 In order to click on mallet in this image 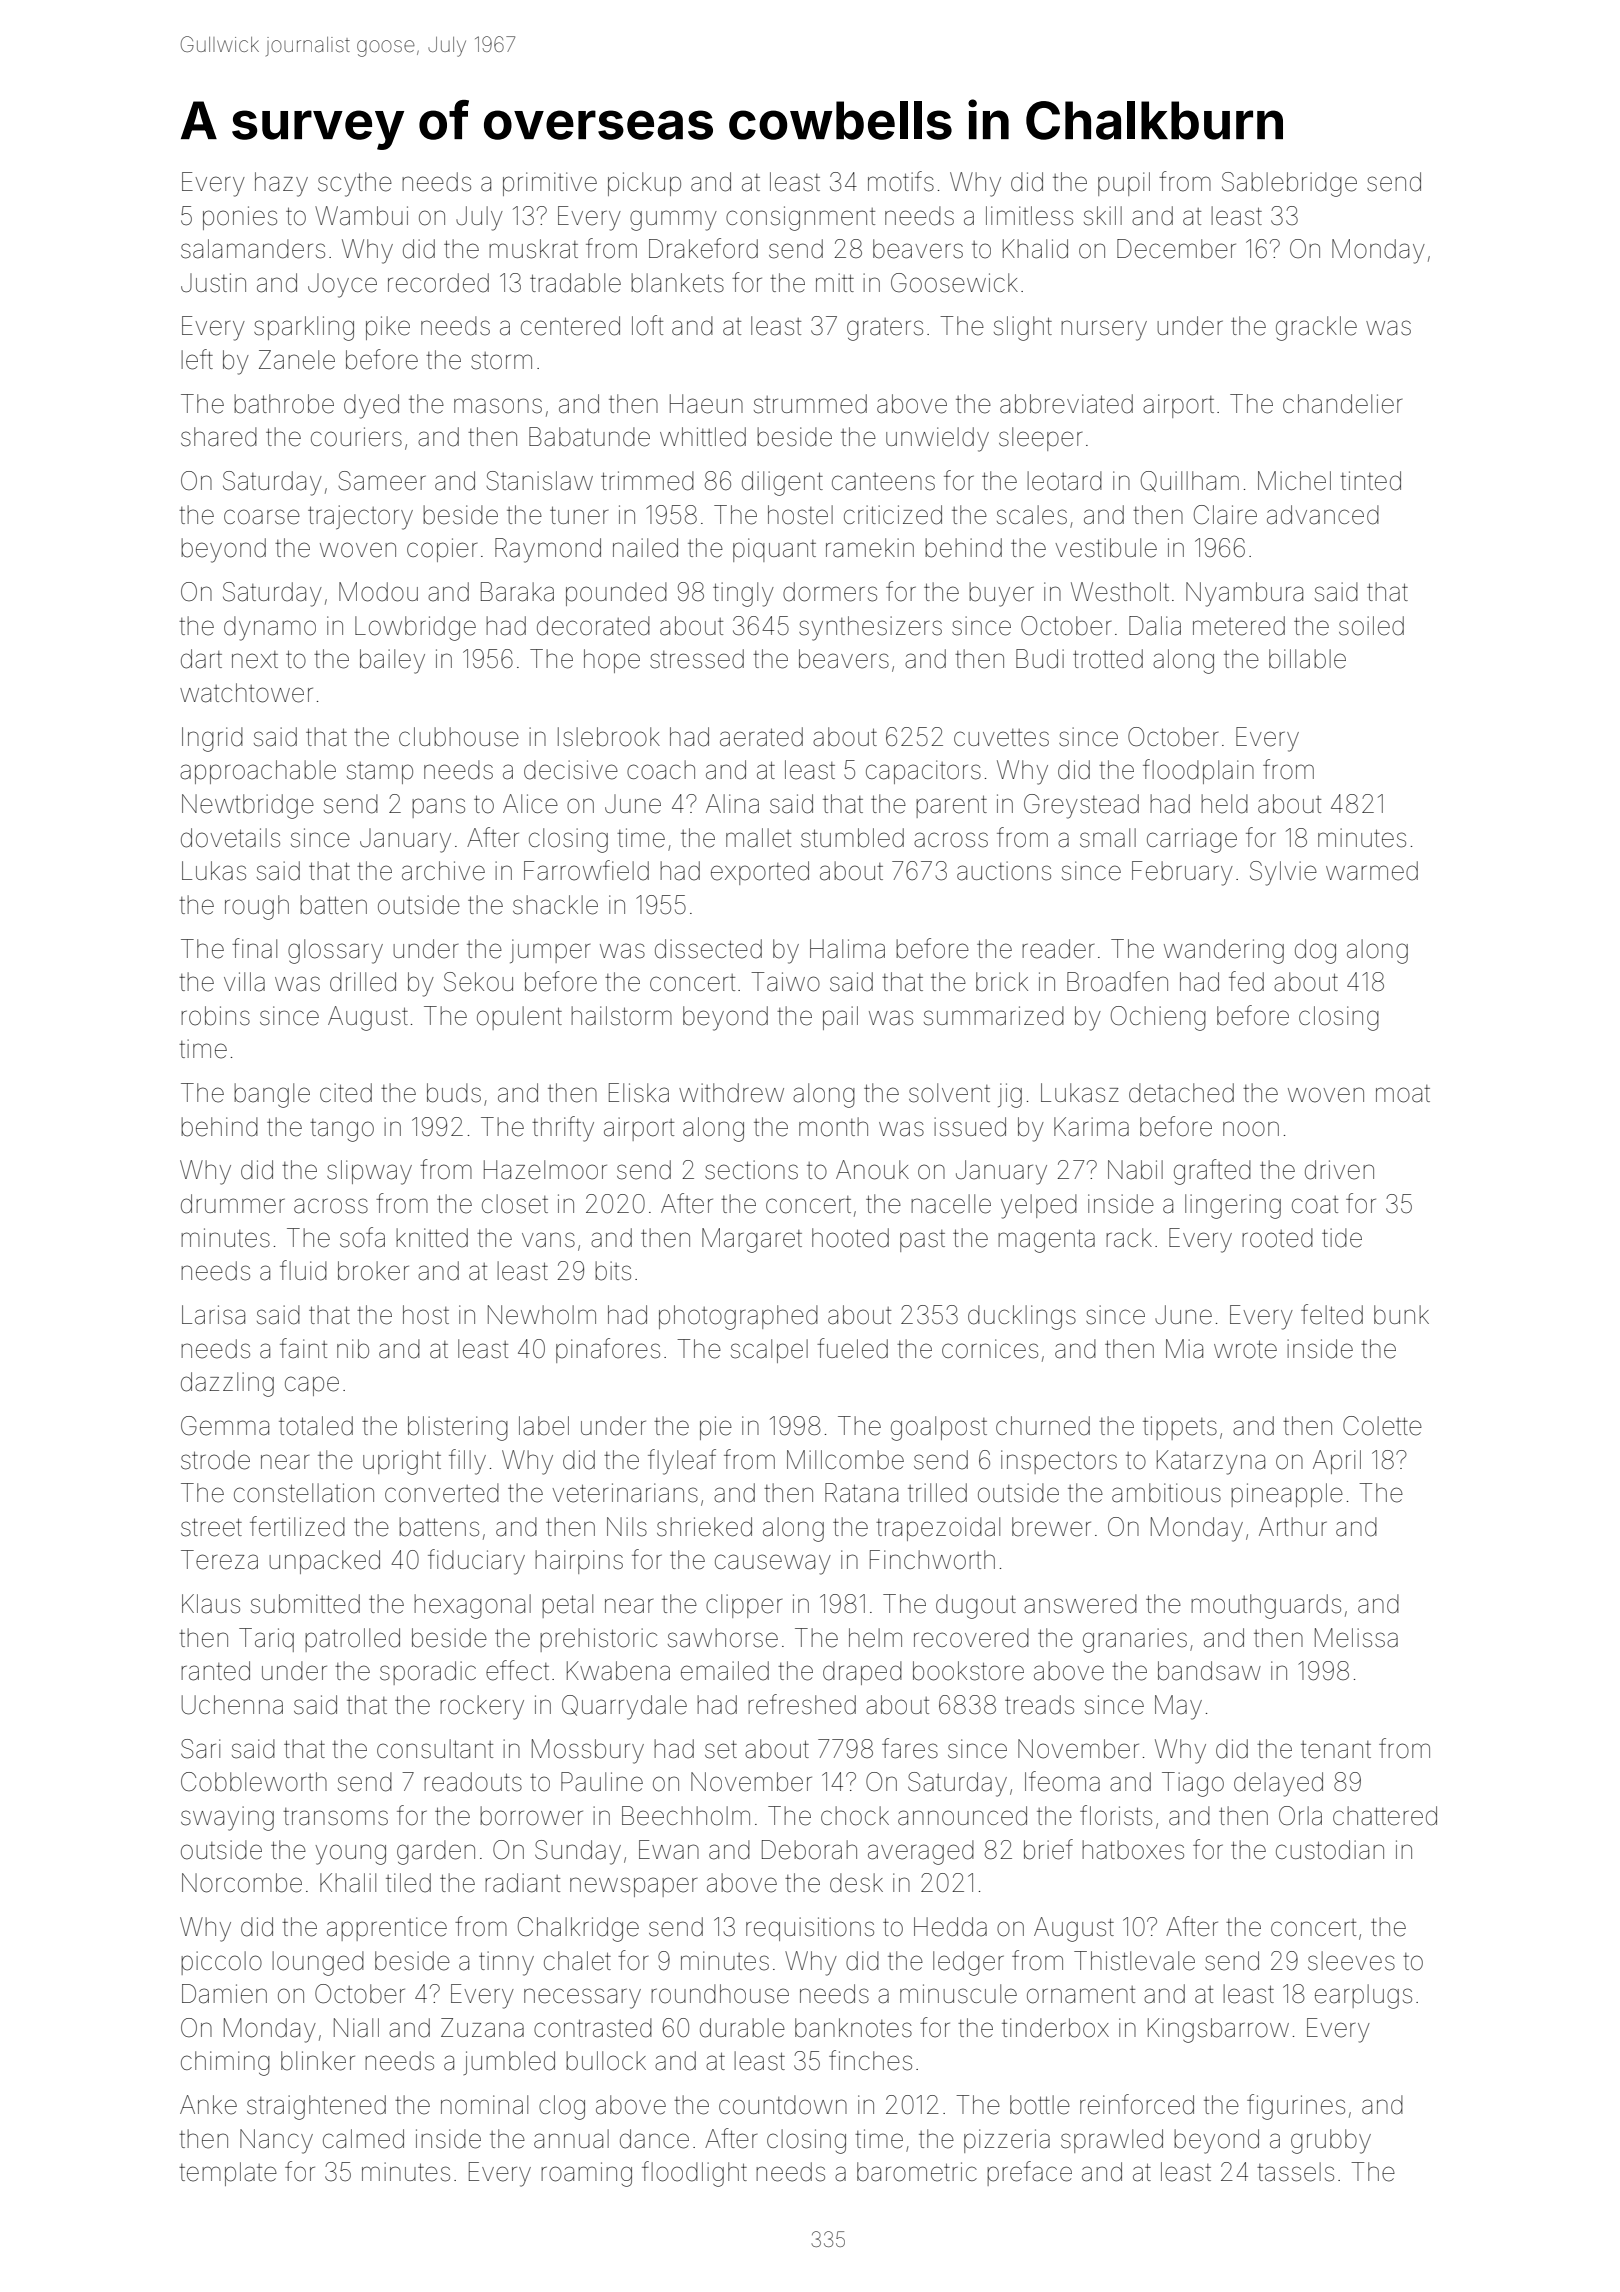, I will do `click(758, 838)`.
